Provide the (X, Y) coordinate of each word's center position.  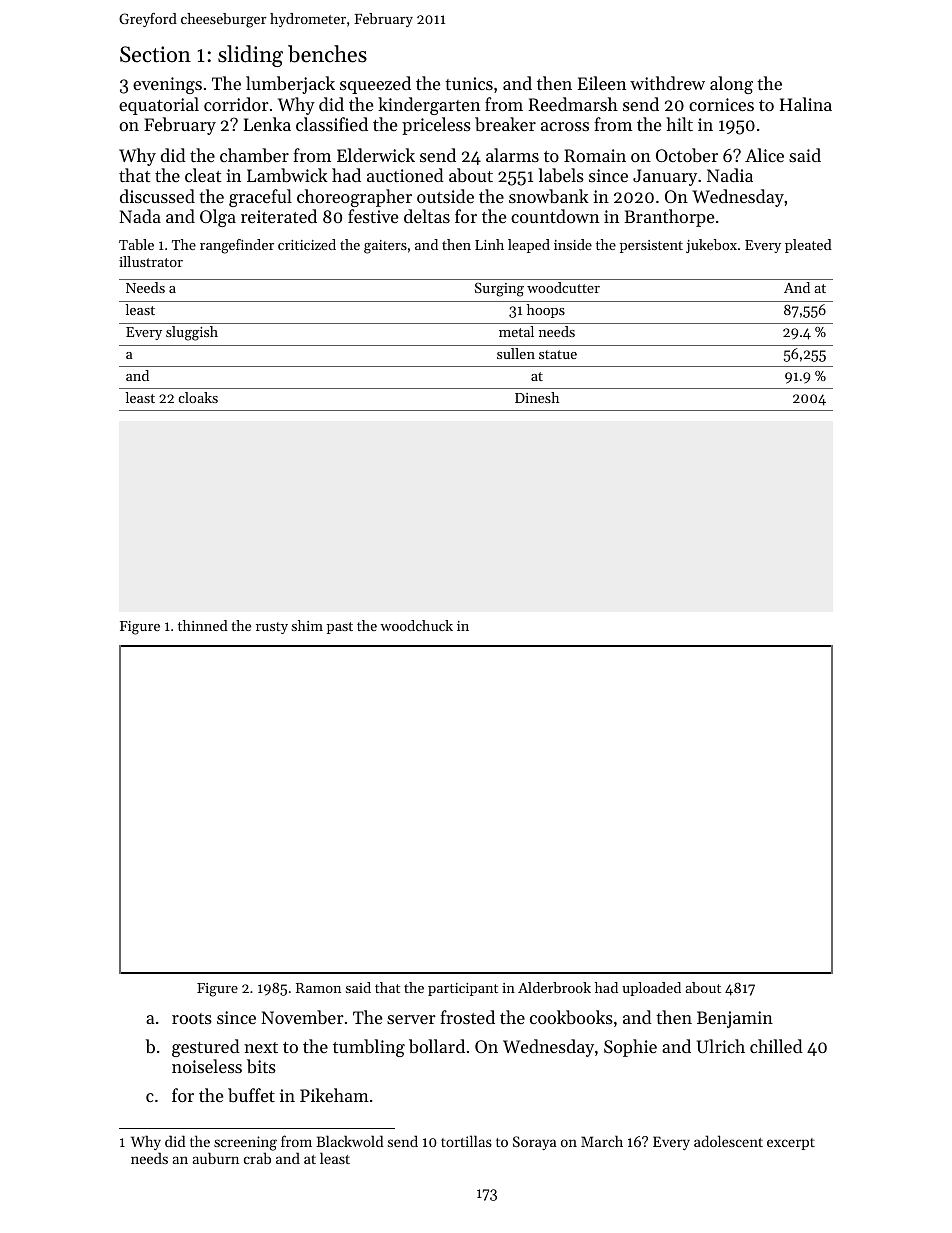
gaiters (385, 247)
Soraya (534, 1143)
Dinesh (537, 397)
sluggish (192, 333)
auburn (215, 1158)
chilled (776, 1046)
